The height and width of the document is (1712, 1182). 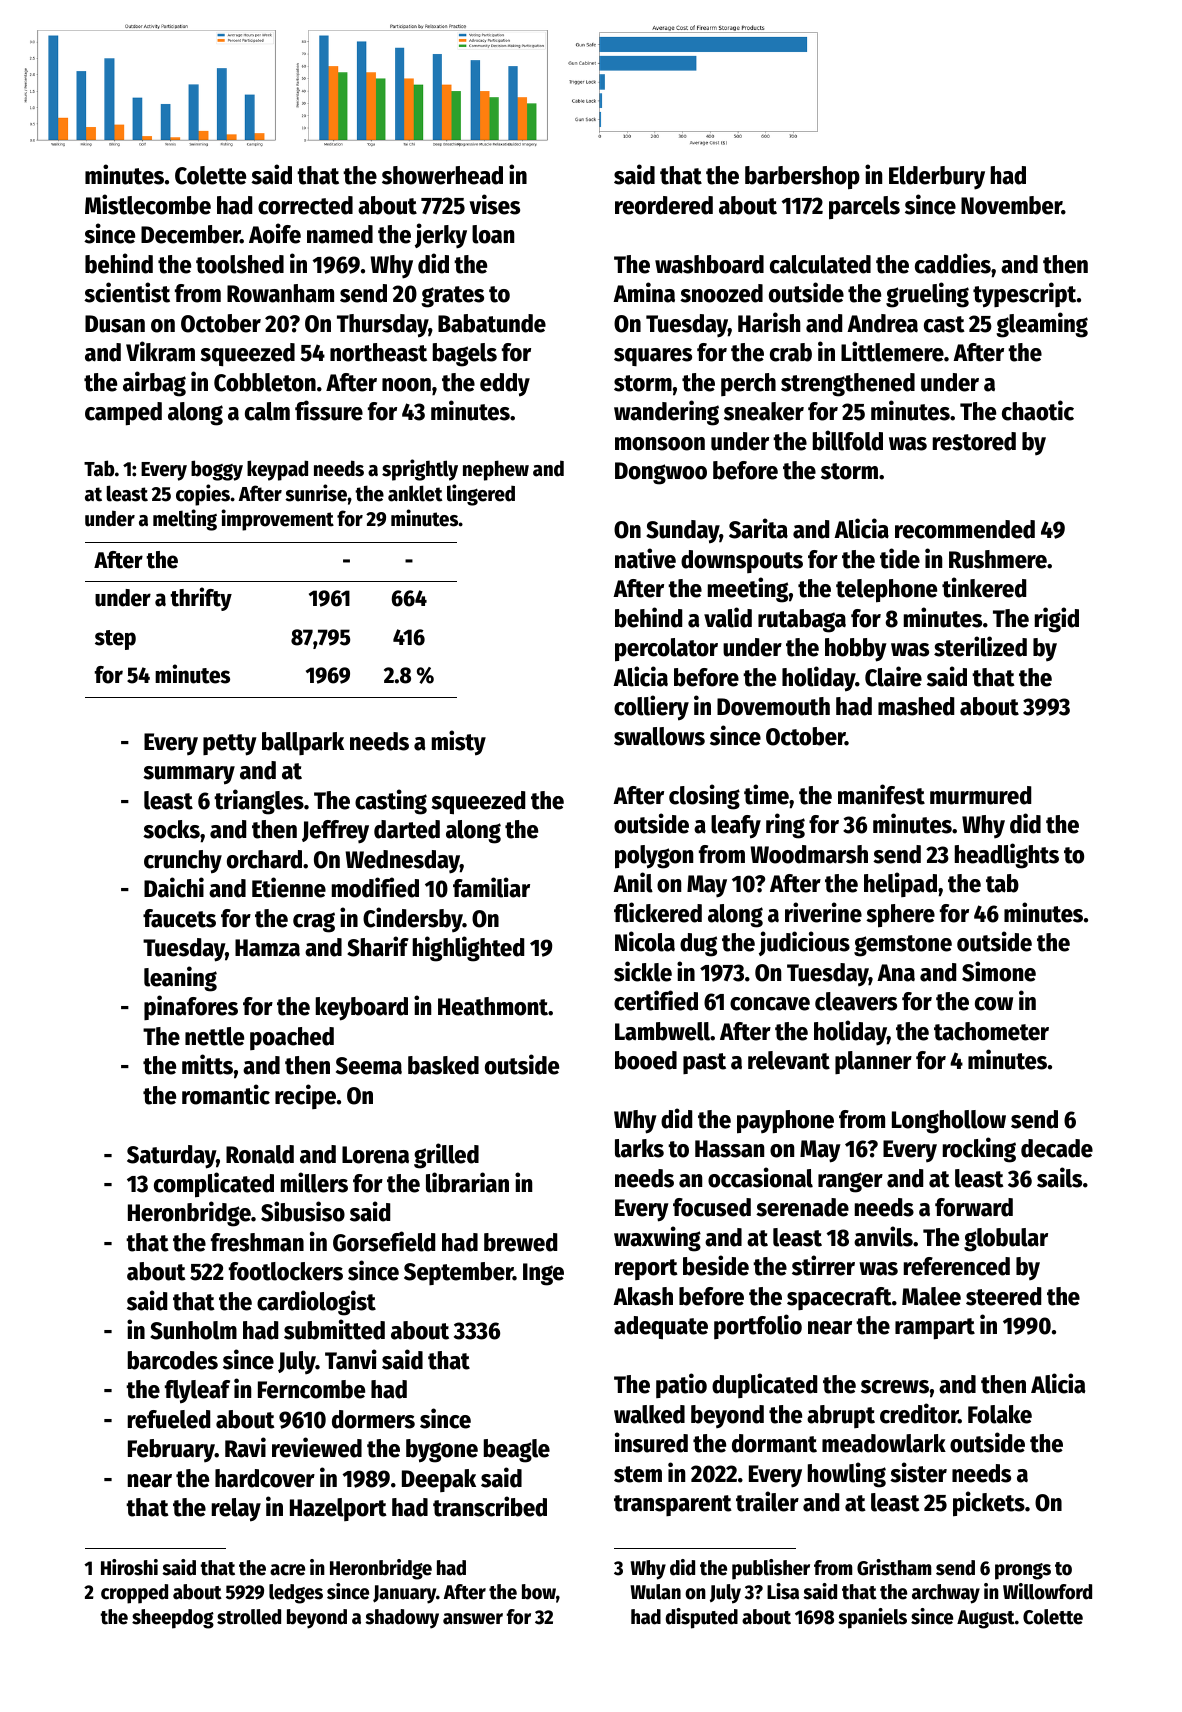 What do you see at coordinates (760, 1177) in the document?
I see `occasional` at bounding box center [760, 1177].
